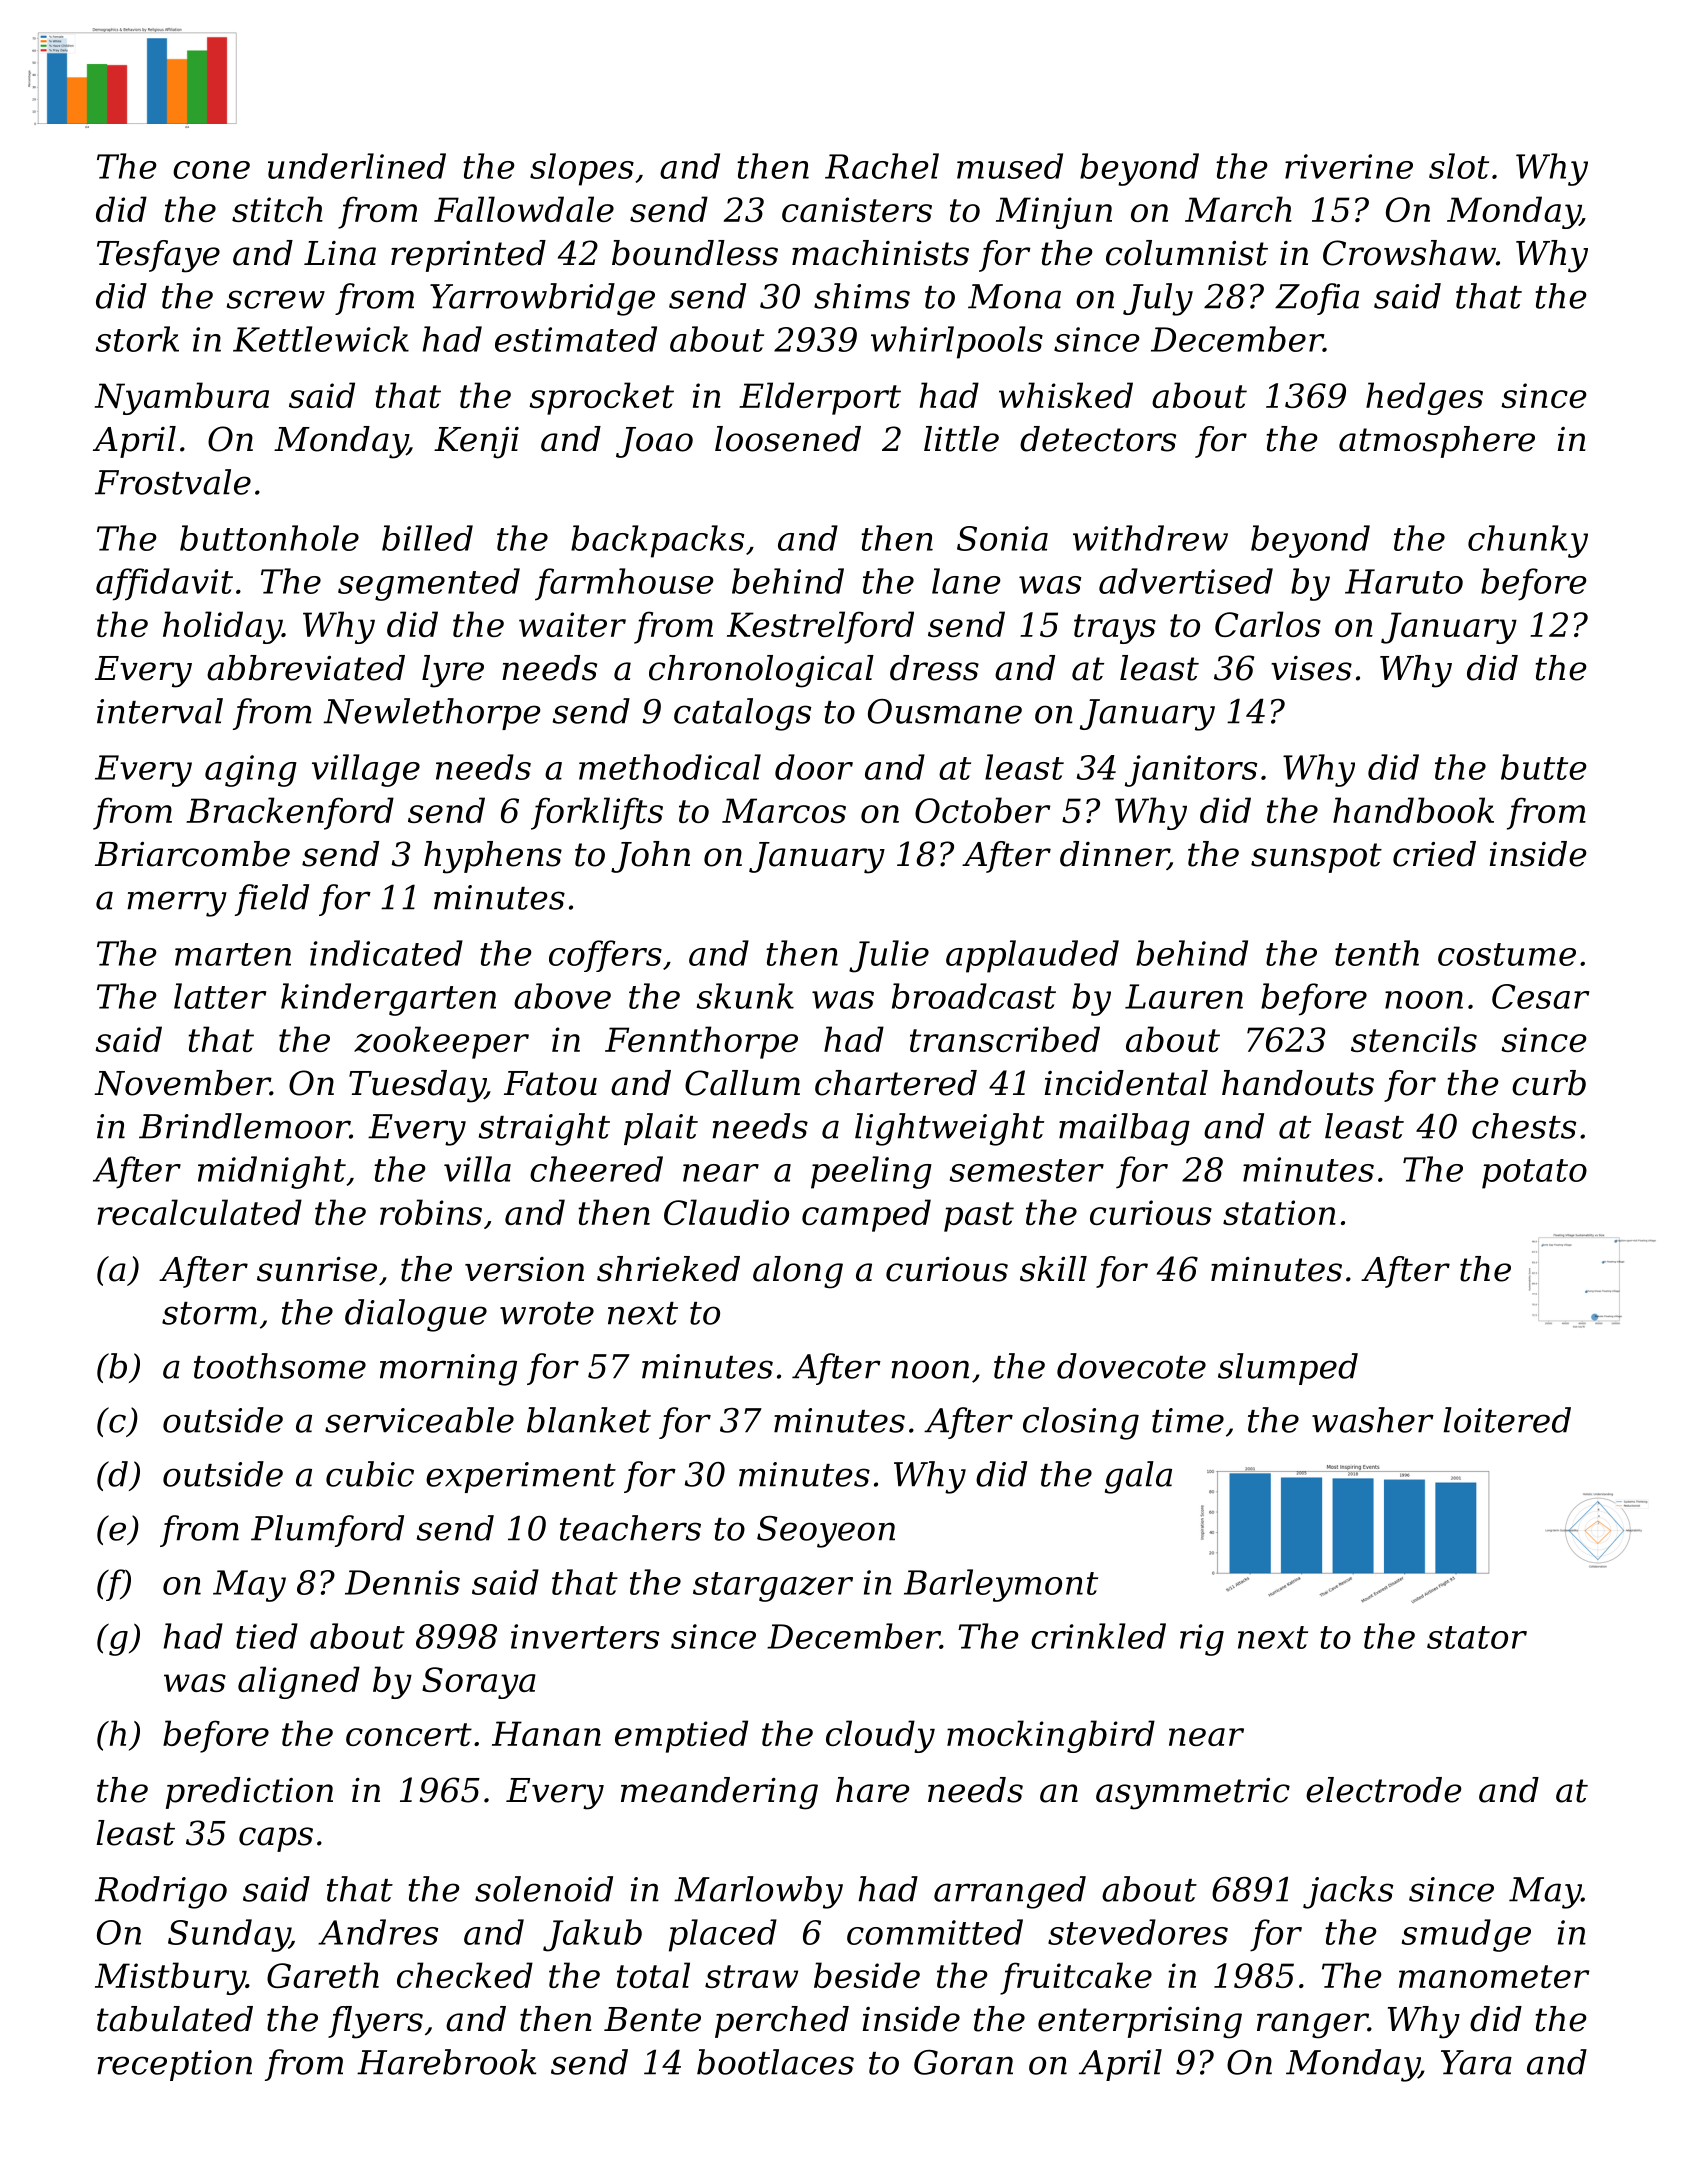 Image resolution: width=1683 pixels, height=2178 pixels. Describe the element at coordinates (175, 2019) in the document. I see `tabulated` at that location.
